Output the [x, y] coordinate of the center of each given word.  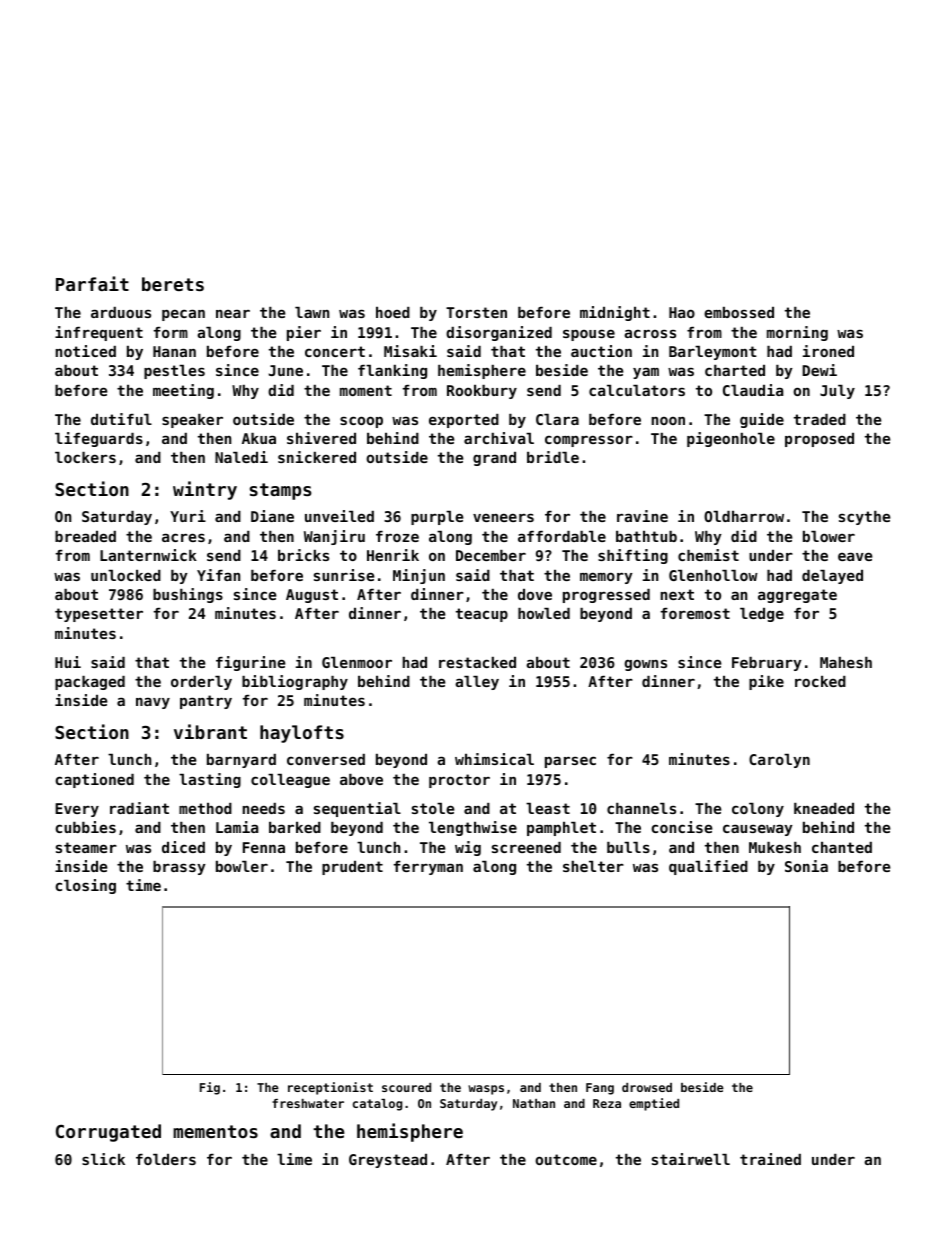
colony [758, 810]
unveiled [339, 516]
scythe [865, 518]
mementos [215, 1131]
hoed [393, 312]
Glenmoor [357, 662]
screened [526, 847]
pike [766, 682]
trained [770, 1159]
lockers [85, 457]
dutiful [121, 419]
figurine [251, 663]
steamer [86, 847]
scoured [406, 1087]
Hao [682, 312]
